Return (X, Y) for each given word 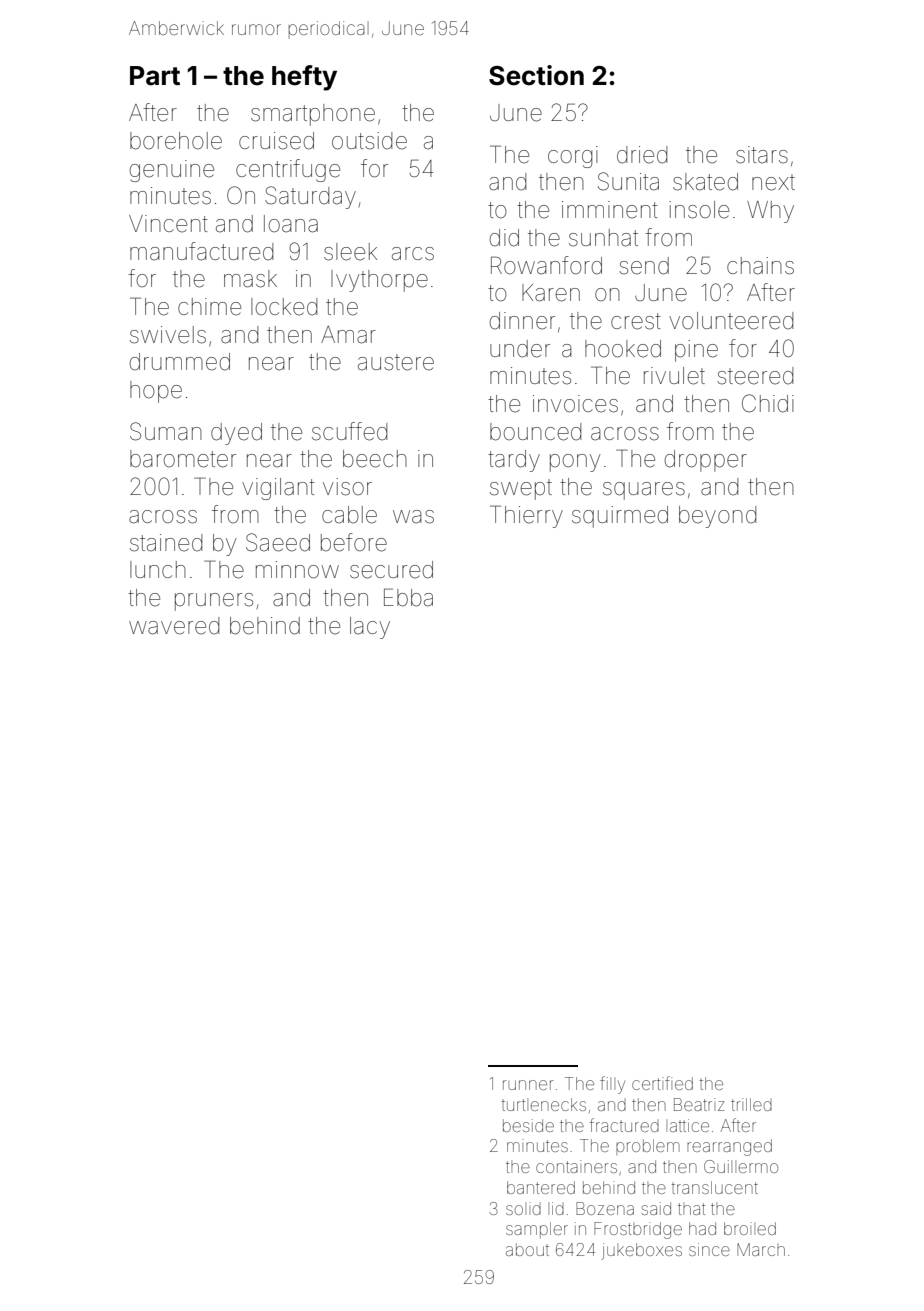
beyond (717, 517)
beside (528, 1125)
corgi (573, 157)
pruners (214, 602)
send (644, 266)
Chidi (768, 403)
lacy (370, 628)
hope (156, 392)
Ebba (408, 597)
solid (523, 1208)
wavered (174, 626)
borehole (176, 141)
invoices (575, 404)
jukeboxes (641, 1251)
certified (662, 1083)
